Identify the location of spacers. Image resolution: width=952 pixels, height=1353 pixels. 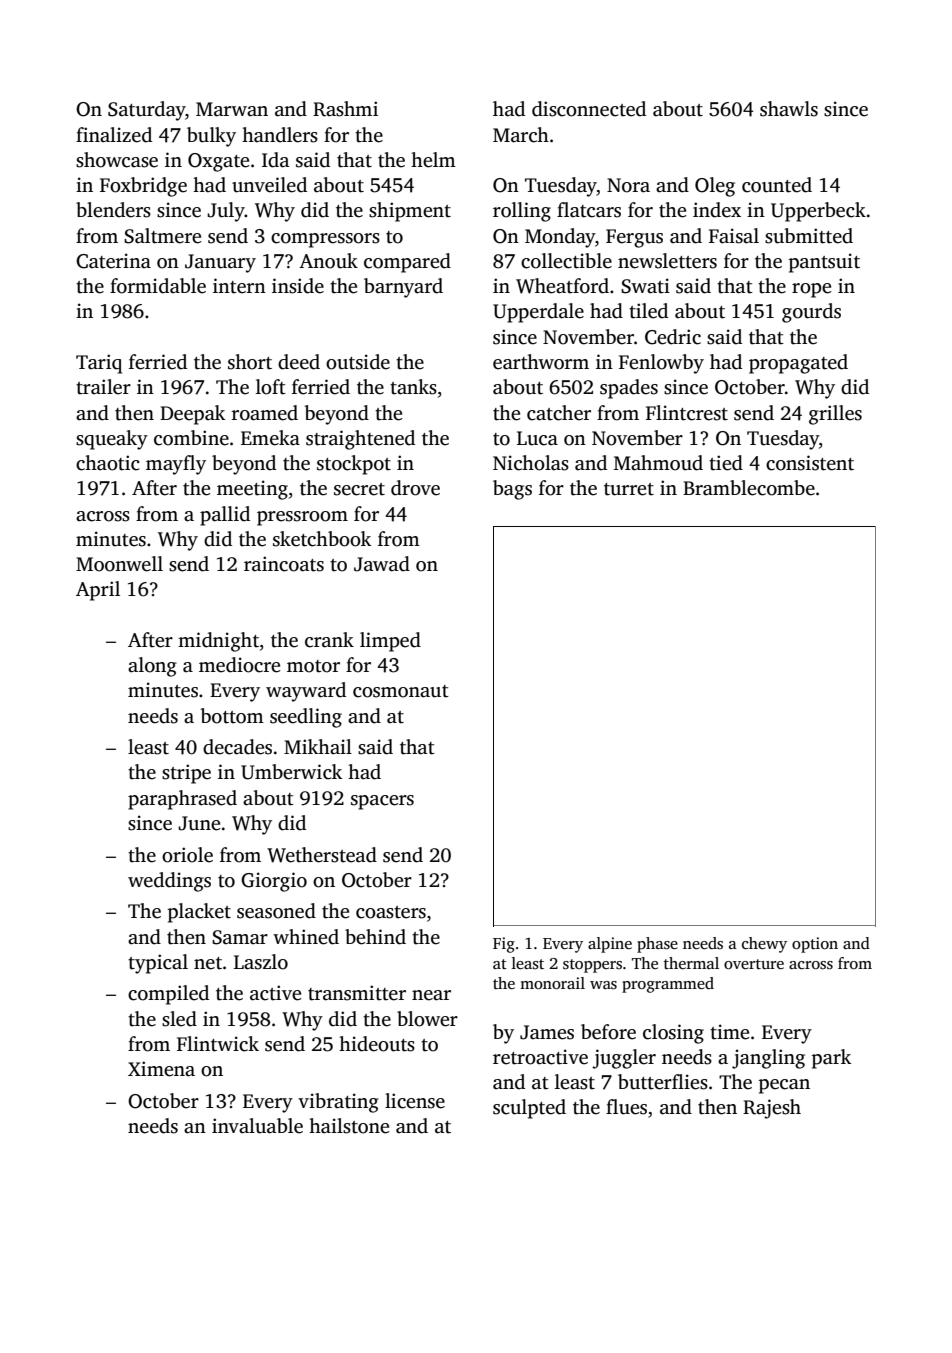
(382, 802).
